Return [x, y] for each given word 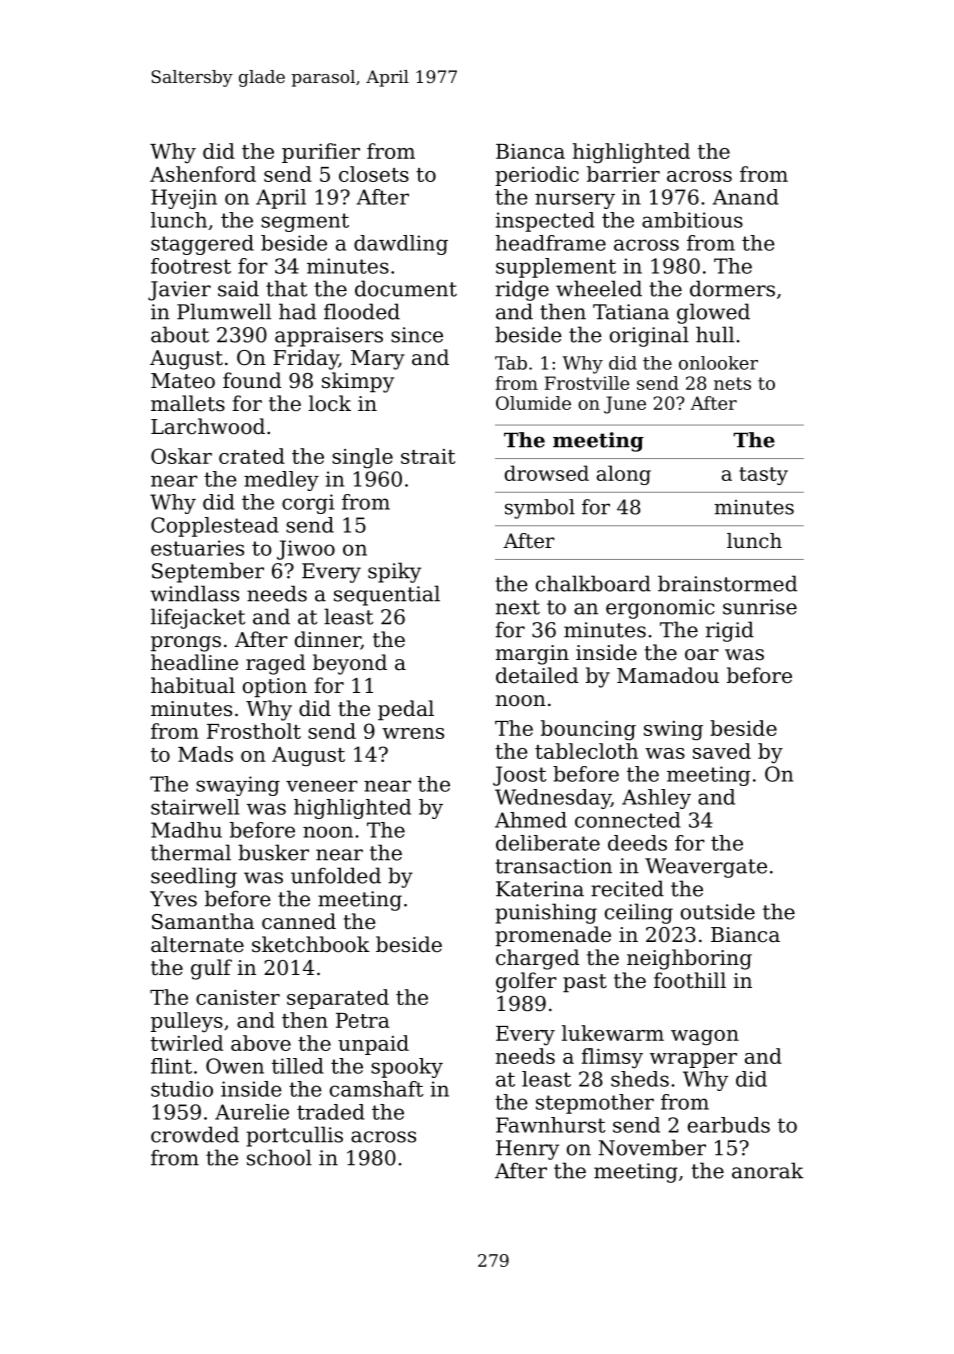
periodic [537, 176]
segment [305, 222]
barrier [623, 174]
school [279, 1157]
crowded [195, 1134]
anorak [767, 1170]
